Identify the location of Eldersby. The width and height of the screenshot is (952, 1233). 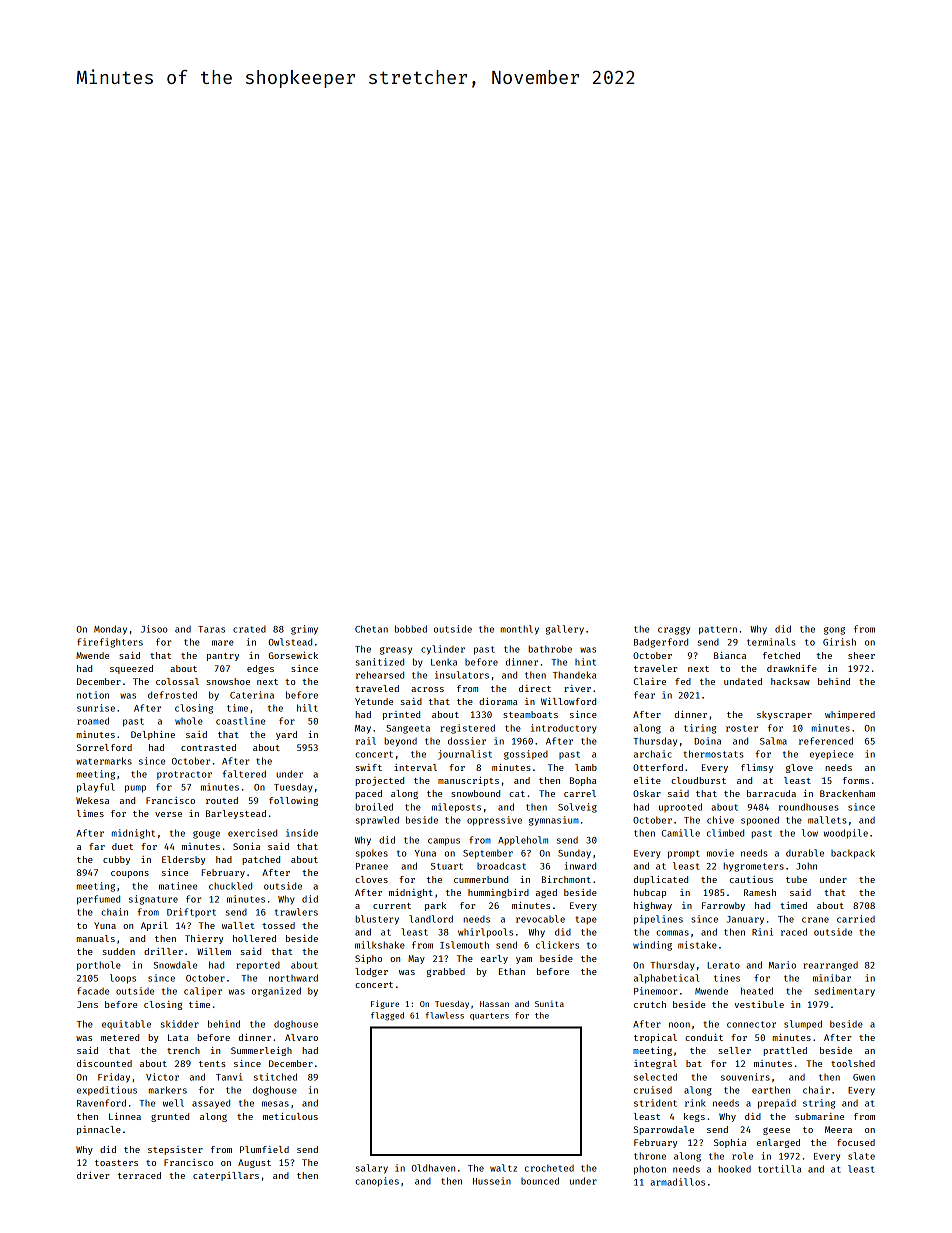
(183, 860).
